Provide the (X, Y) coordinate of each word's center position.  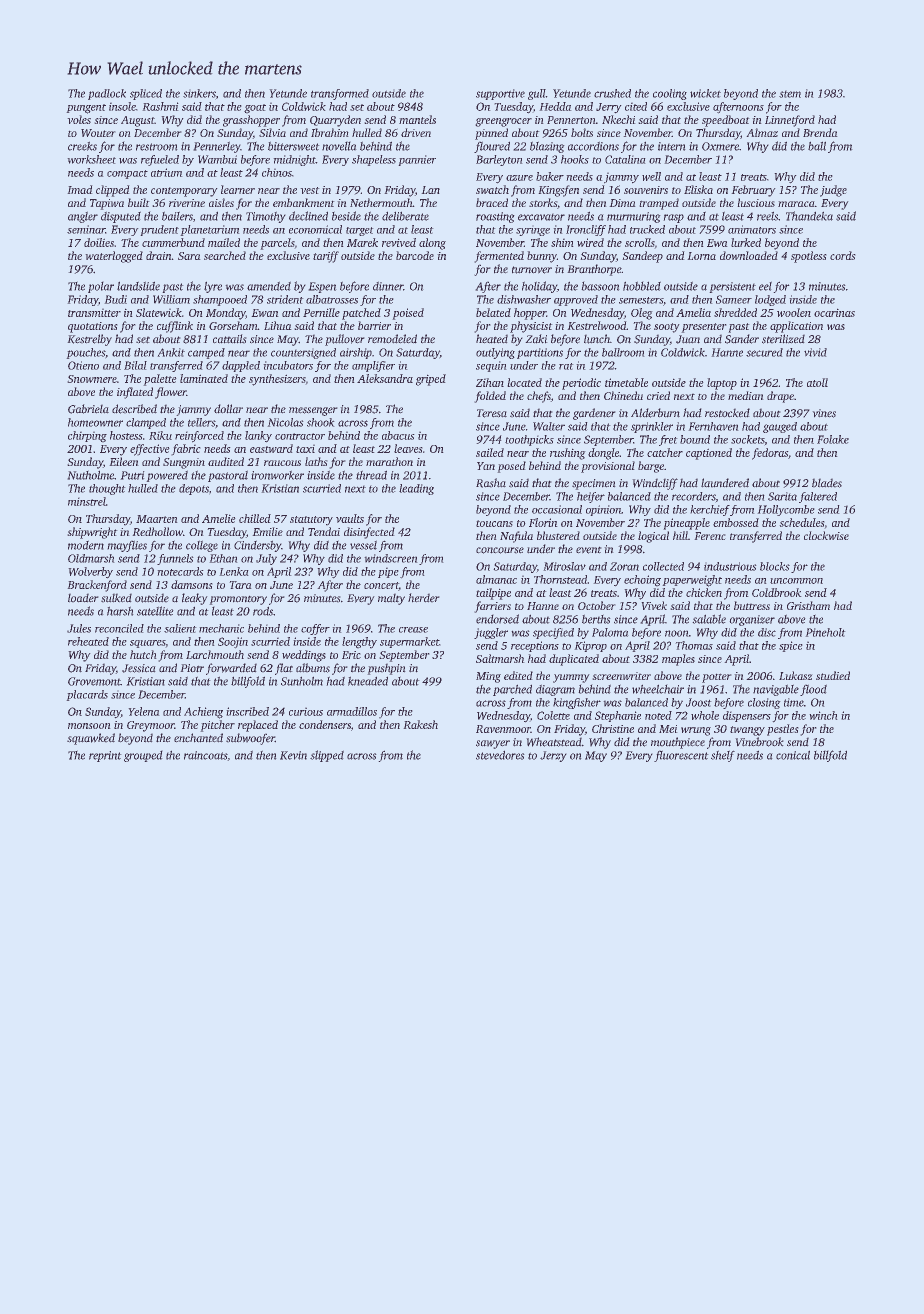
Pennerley (217, 147)
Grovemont (94, 681)
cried (658, 395)
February (753, 191)
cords (842, 255)
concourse (500, 550)
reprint (105, 756)
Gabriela (88, 409)
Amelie (218, 518)
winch (823, 715)
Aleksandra (385, 378)
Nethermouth (381, 202)
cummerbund (173, 242)
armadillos (352, 711)
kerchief (710, 510)
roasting (495, 217)
